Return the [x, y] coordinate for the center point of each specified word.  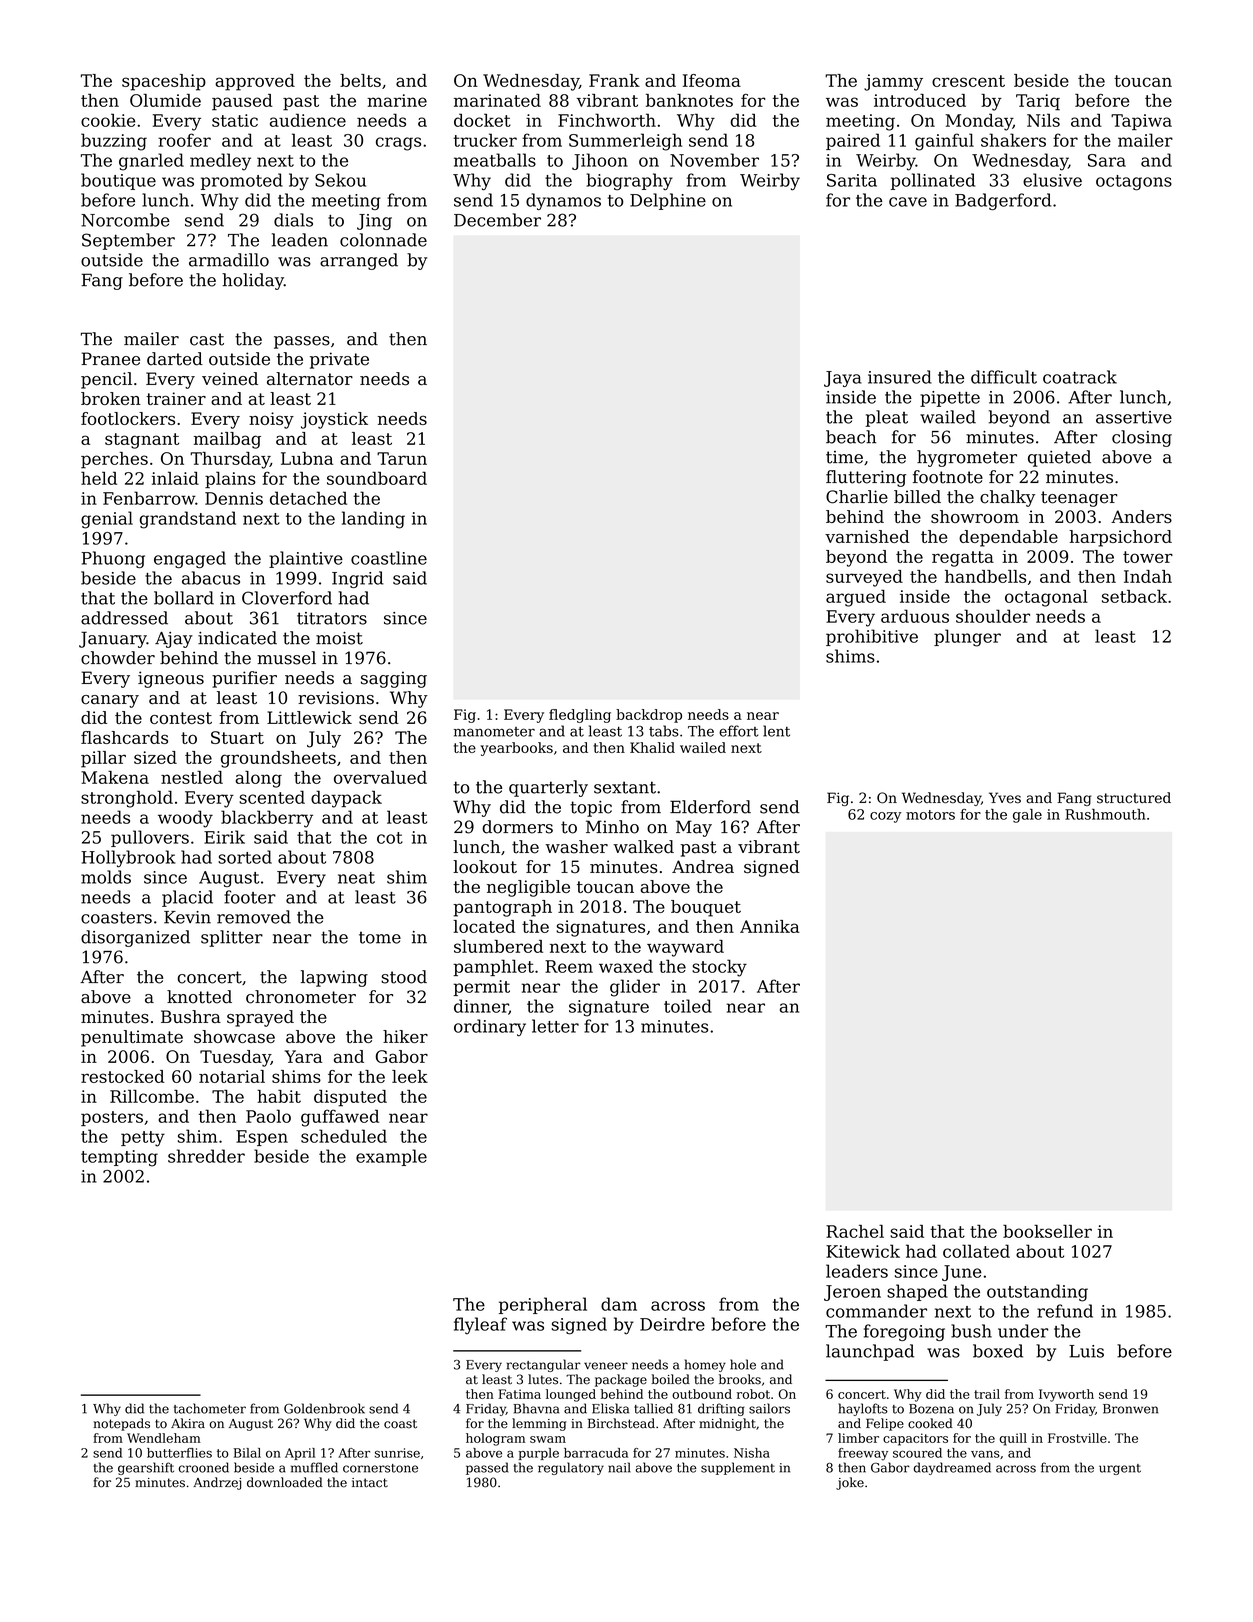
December [497, 220]
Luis [1086, 1351]
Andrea [703, 867]
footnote [948, 477]
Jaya [843, 379]
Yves [1005, 798]
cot [390, 838]
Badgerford [1003, 201]
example [391, 1157]
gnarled [151, 162]
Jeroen [852, 1293]
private [339, 360]
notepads [122, 1424]
